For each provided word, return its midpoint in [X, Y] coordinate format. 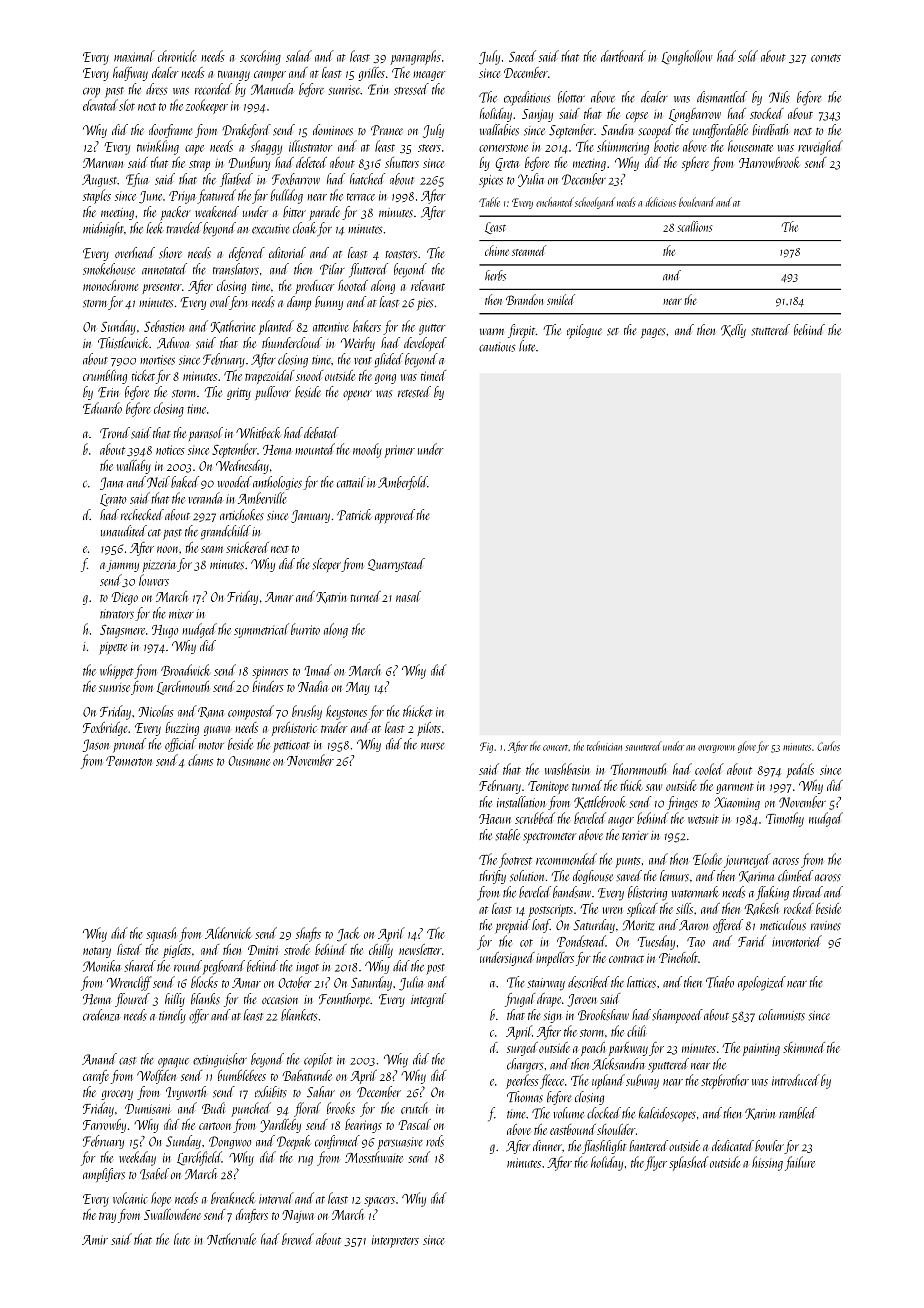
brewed [298, 1239]
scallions [694, 226]
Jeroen [582, 1000]
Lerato [113, 500]
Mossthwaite [374, 1157]
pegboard [224, 967]
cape [194, 150]
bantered [648, 1146]
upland [608, 1081]
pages [653, 333]
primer [399, 451]
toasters [401, 255]
